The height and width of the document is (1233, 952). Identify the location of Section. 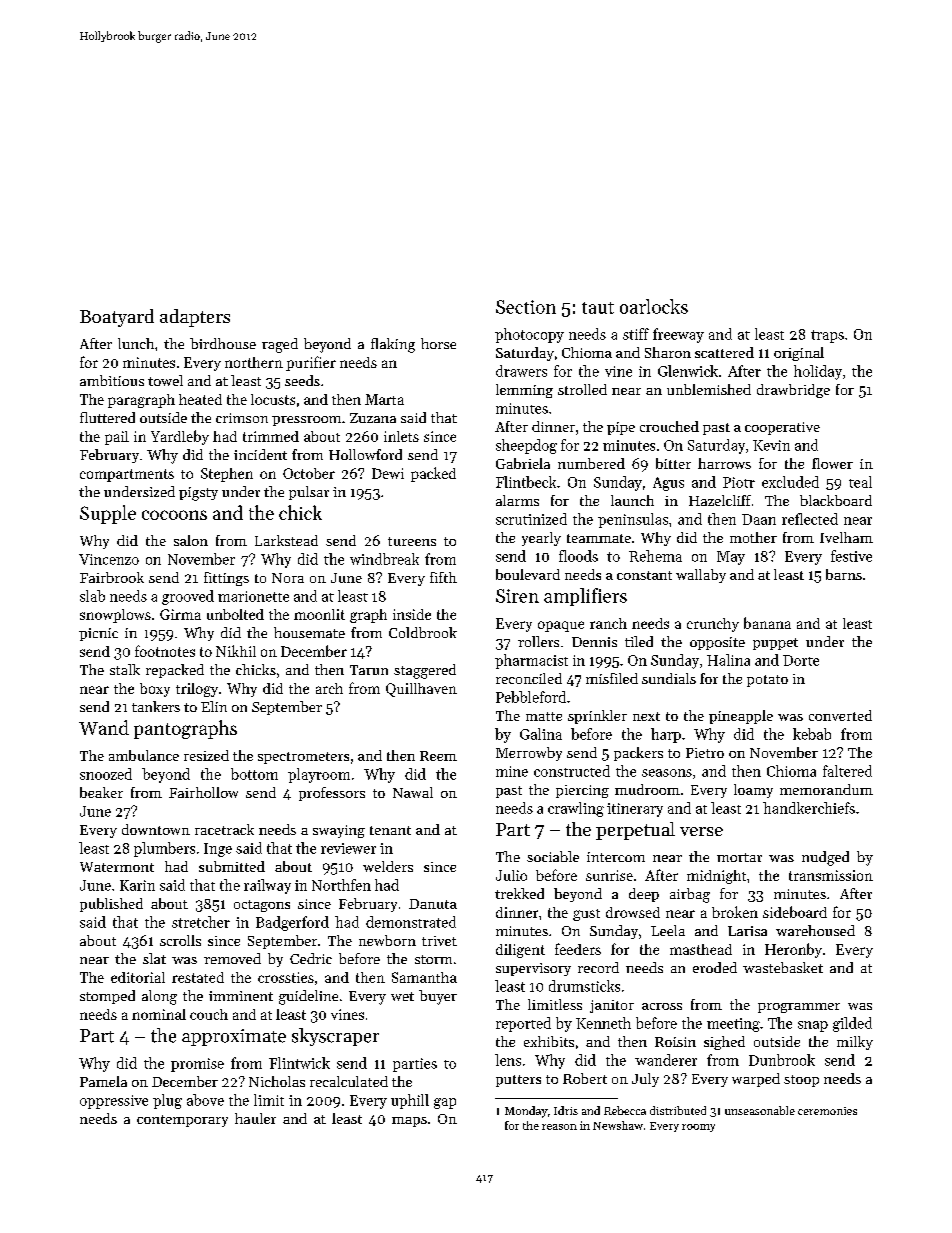
(526, 307).
